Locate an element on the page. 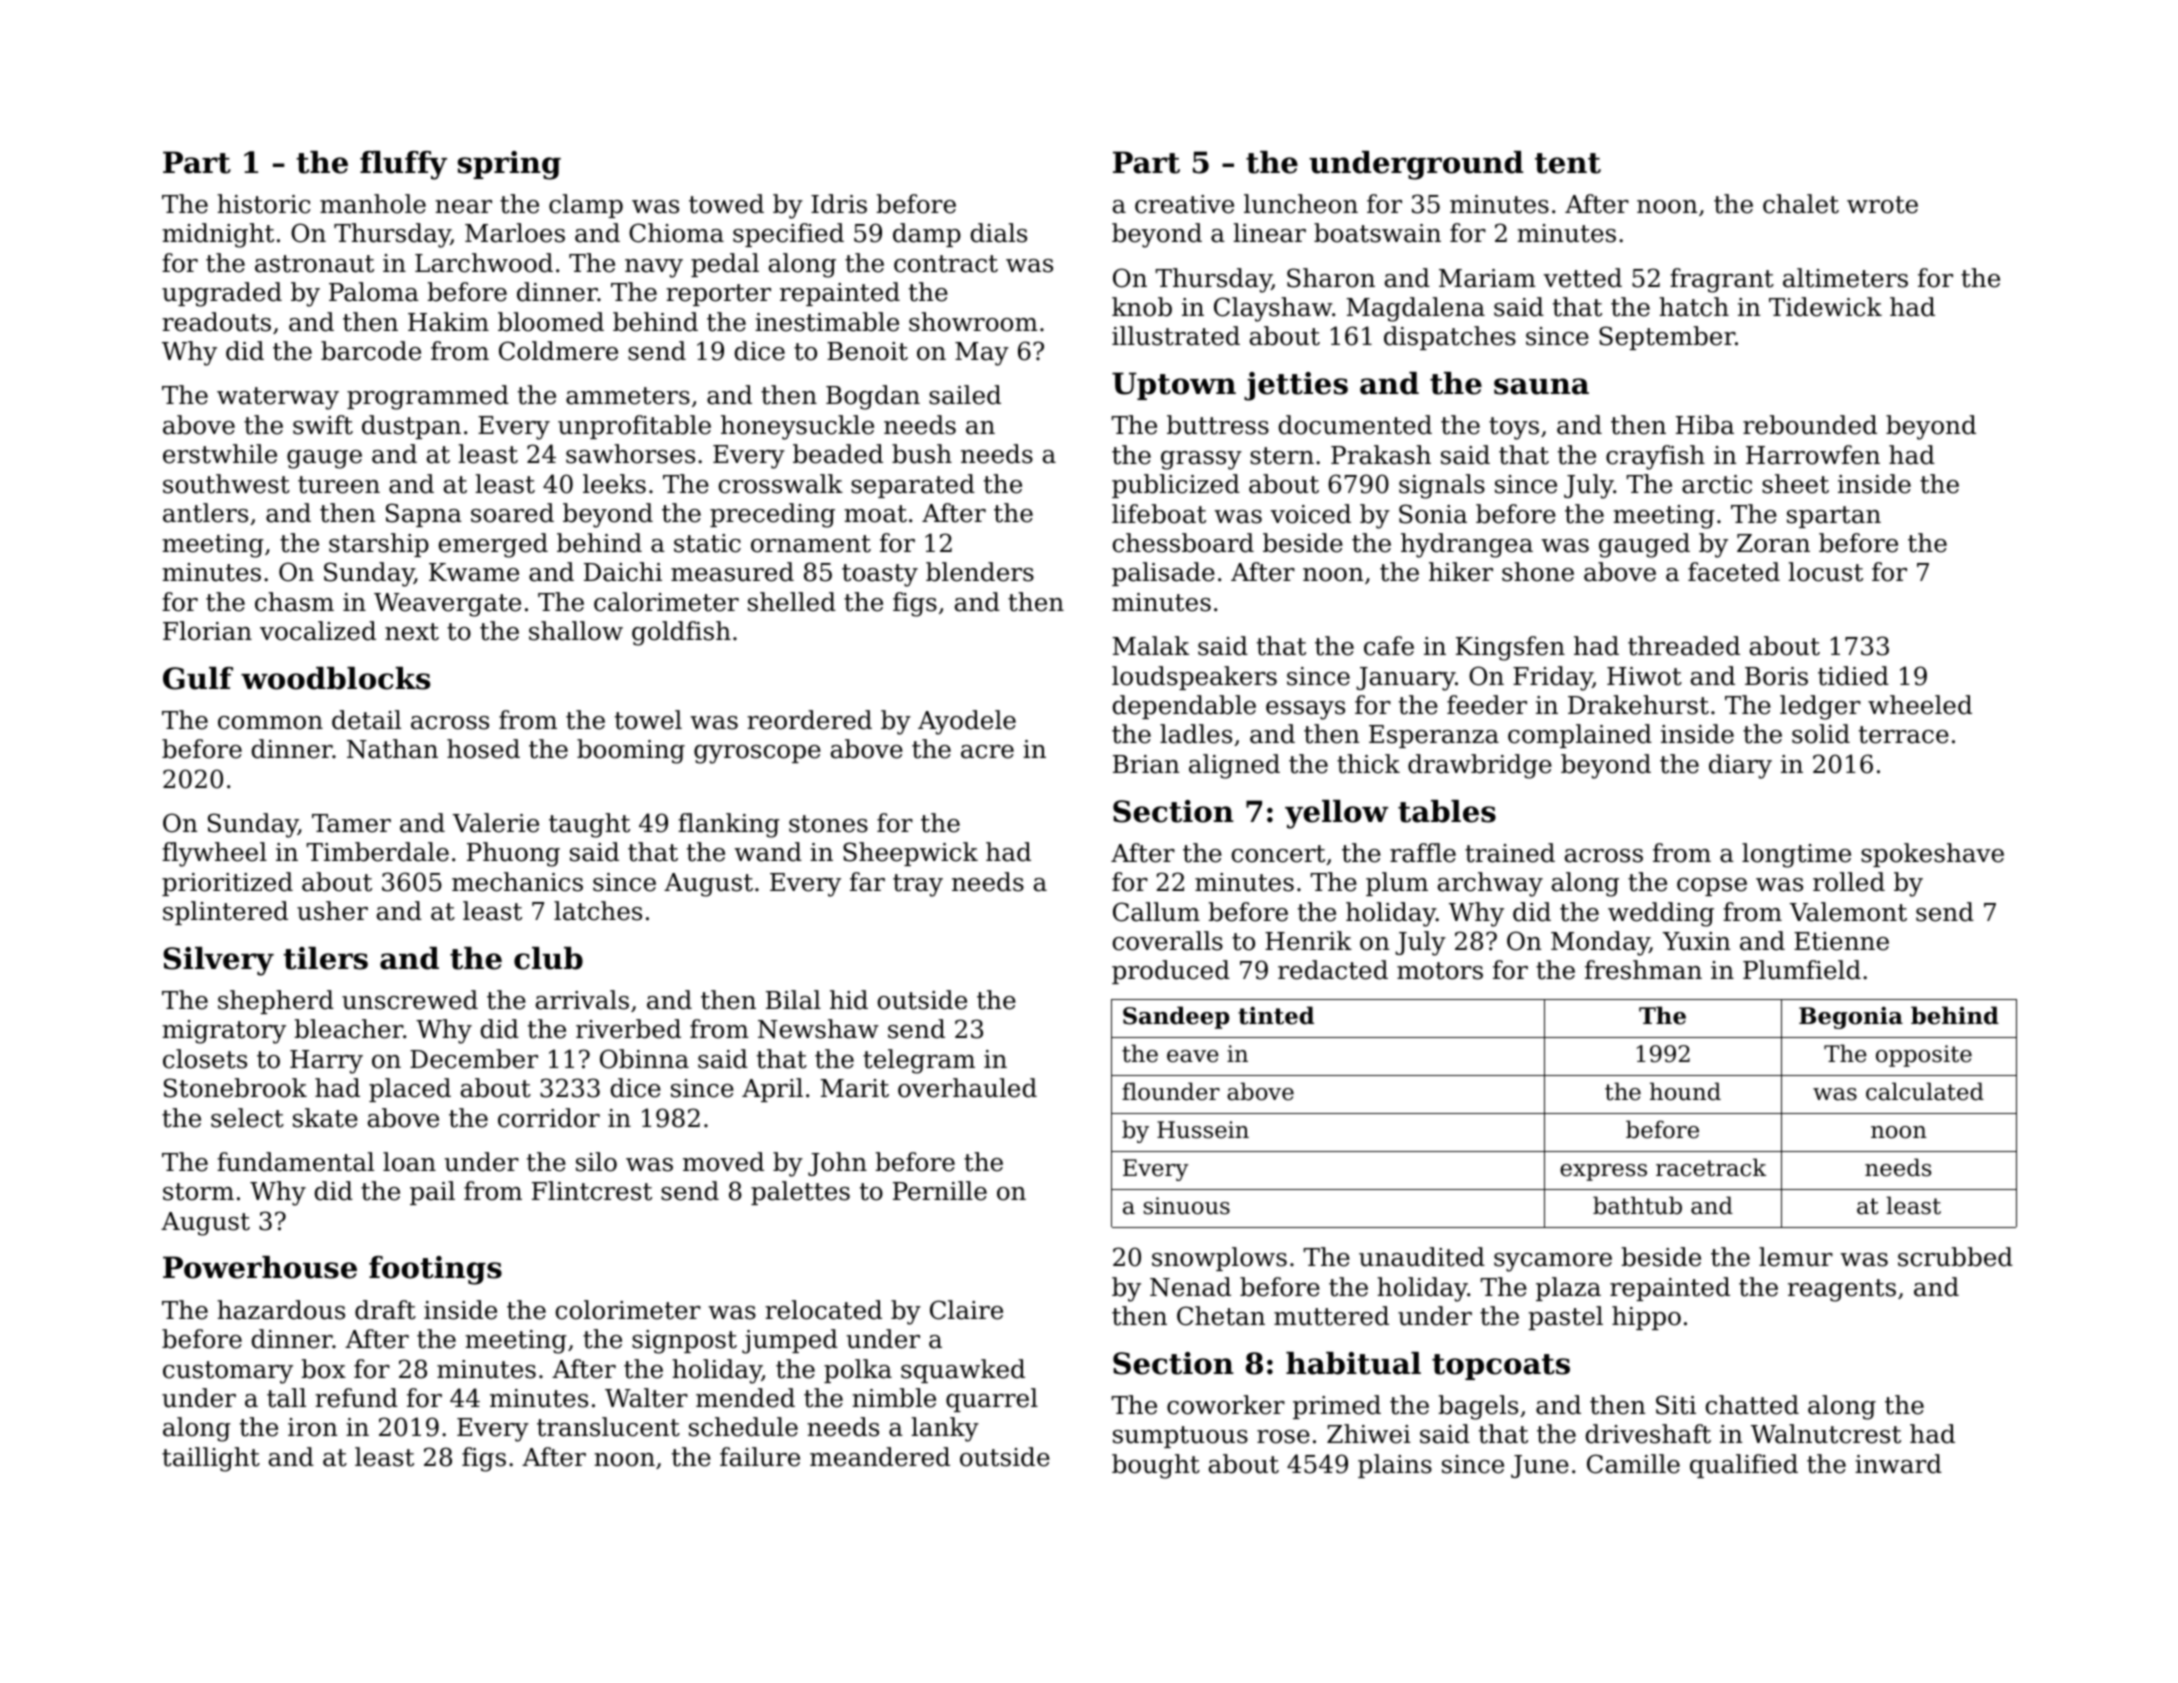 The height and width of the document is (1683, 2178). jetties is located at coordinates (1296, 386).
